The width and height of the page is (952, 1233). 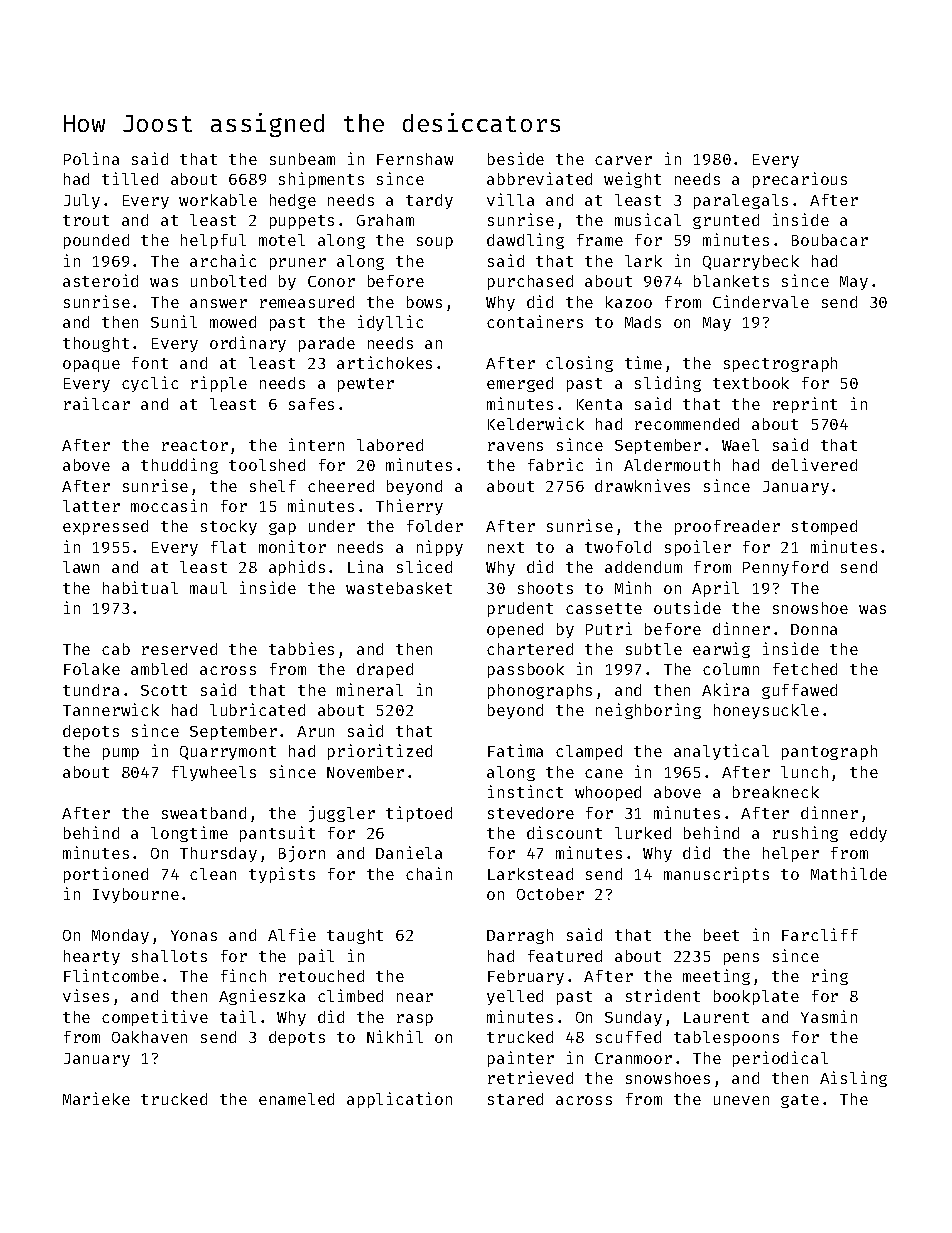 I want to click on Kelderwick, so click(x=536, y=423).
